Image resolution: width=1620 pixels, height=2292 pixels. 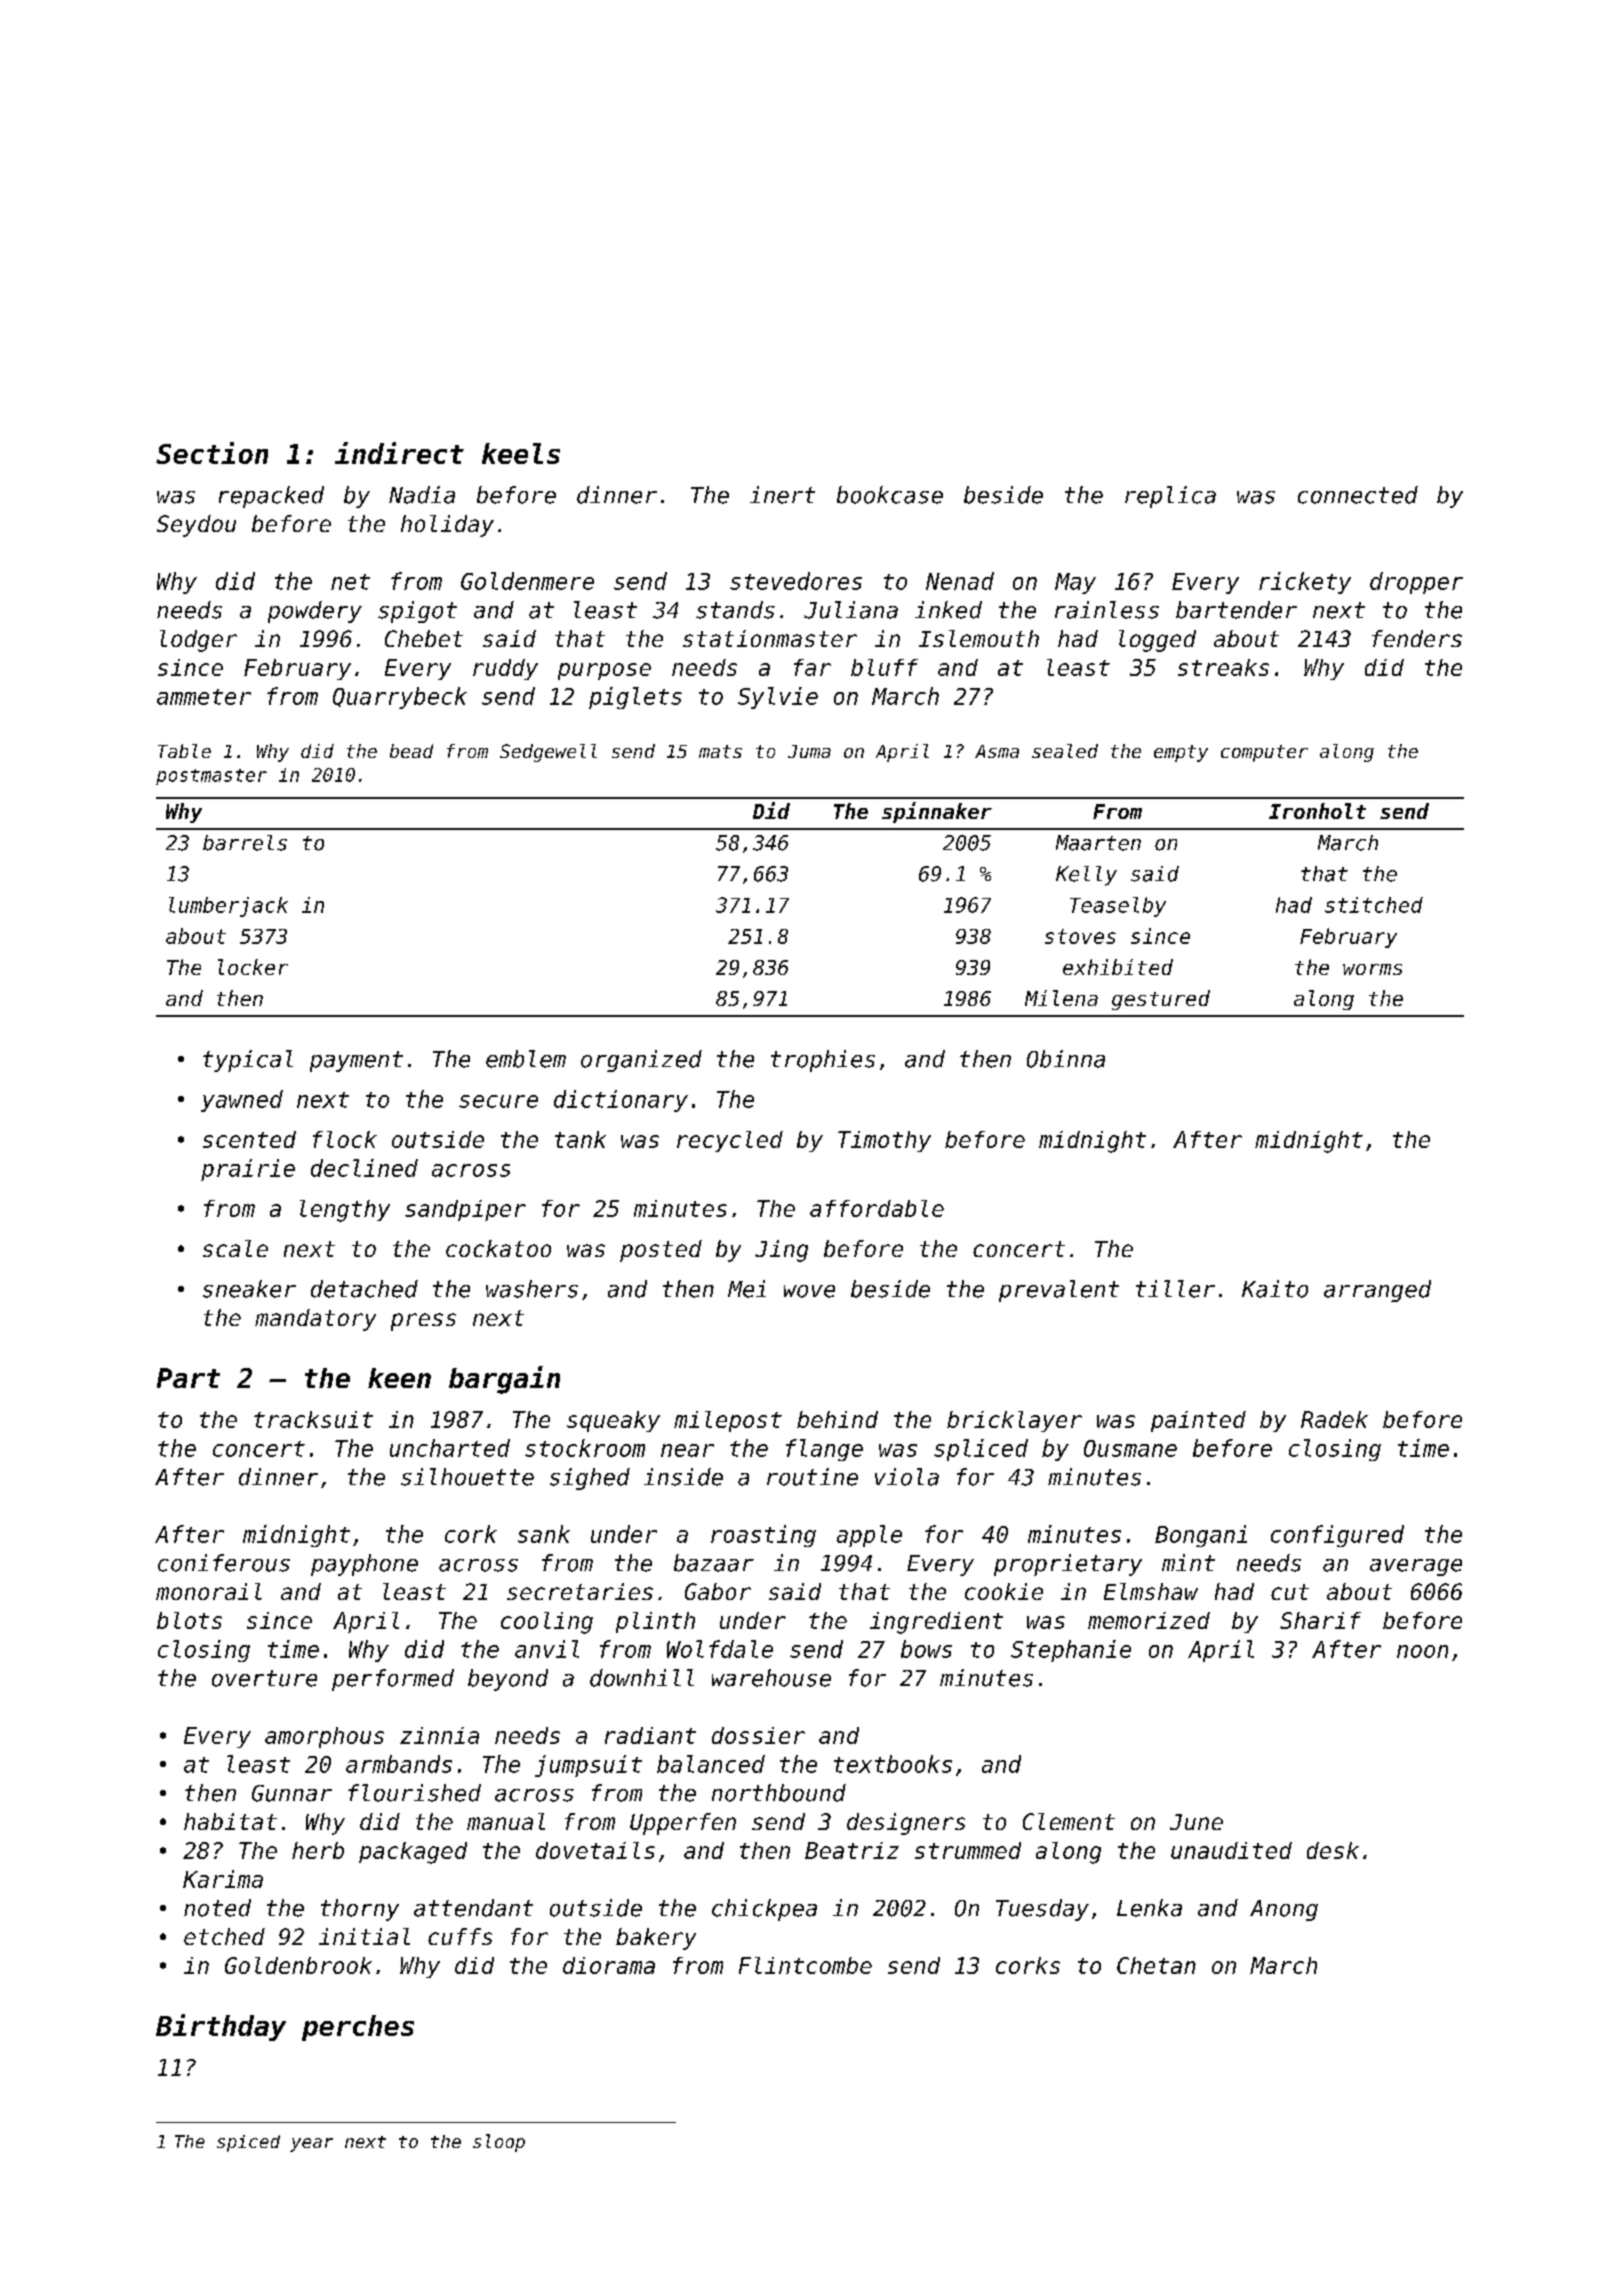 What do you see at coordinates (411, 751) in the screenshot?
I see `bead` at bounding box center [411, 751].
